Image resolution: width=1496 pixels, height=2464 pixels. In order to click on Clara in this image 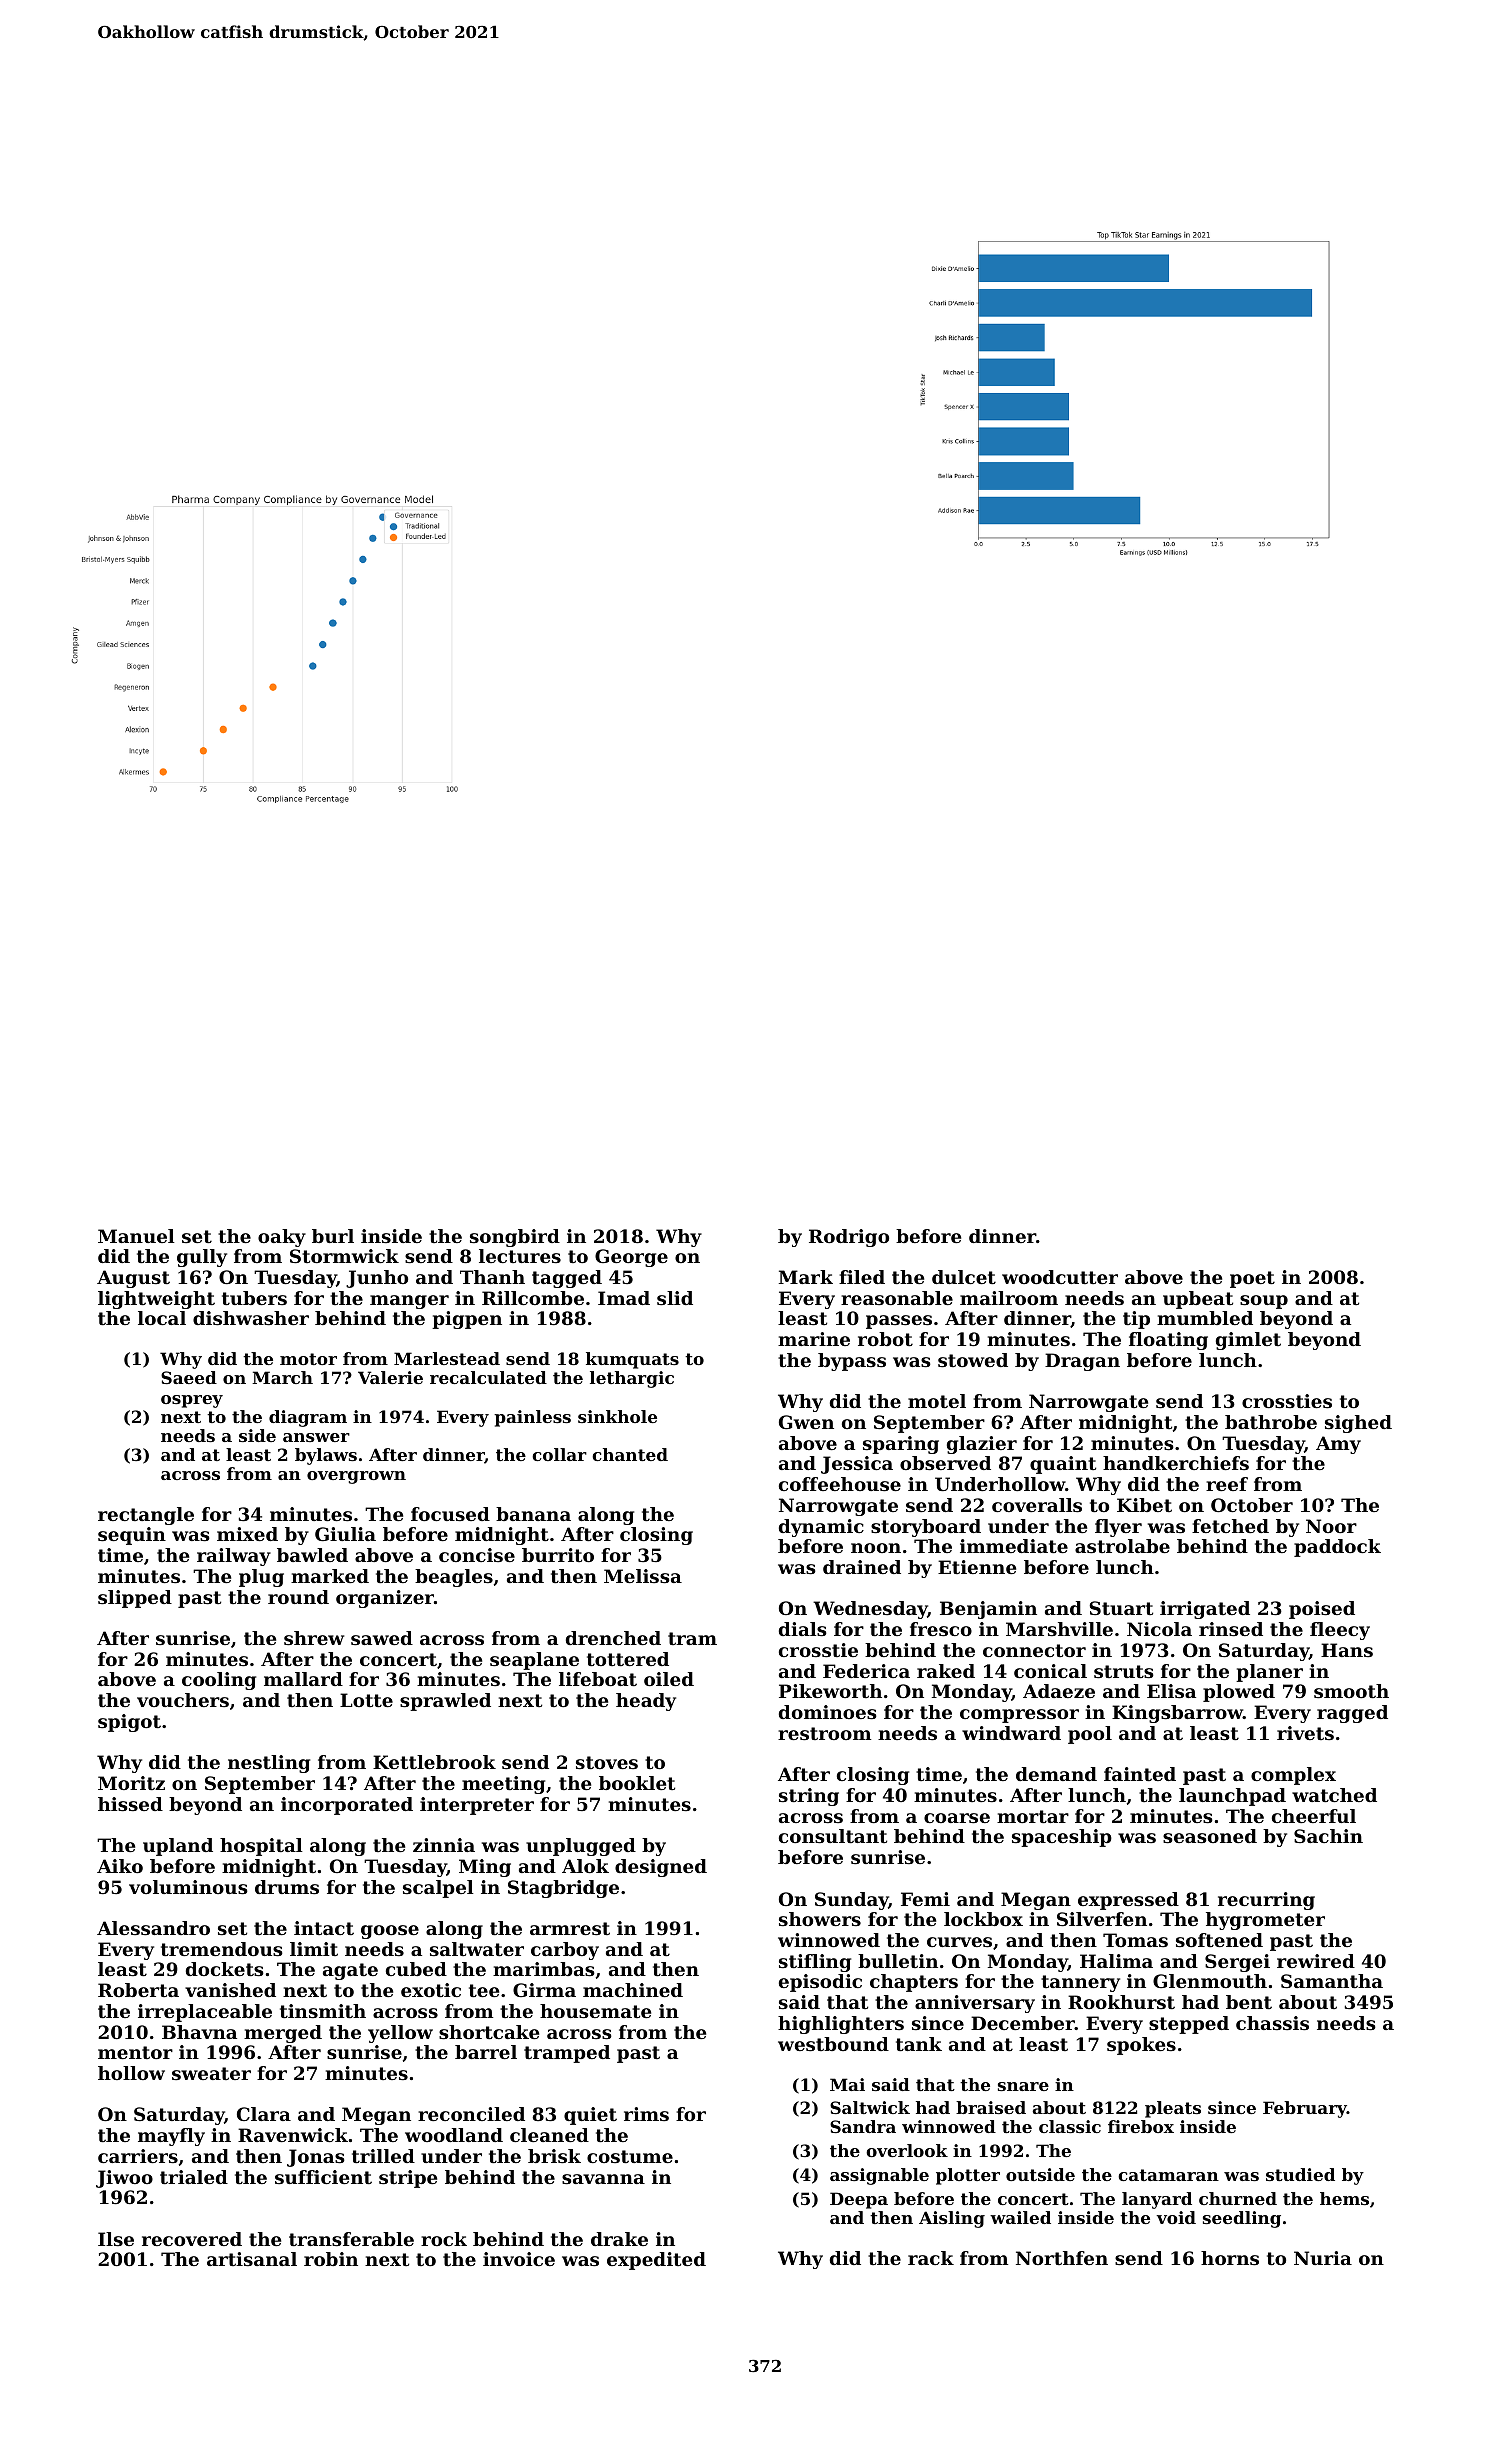, I will do `click(264, 2114)`.
